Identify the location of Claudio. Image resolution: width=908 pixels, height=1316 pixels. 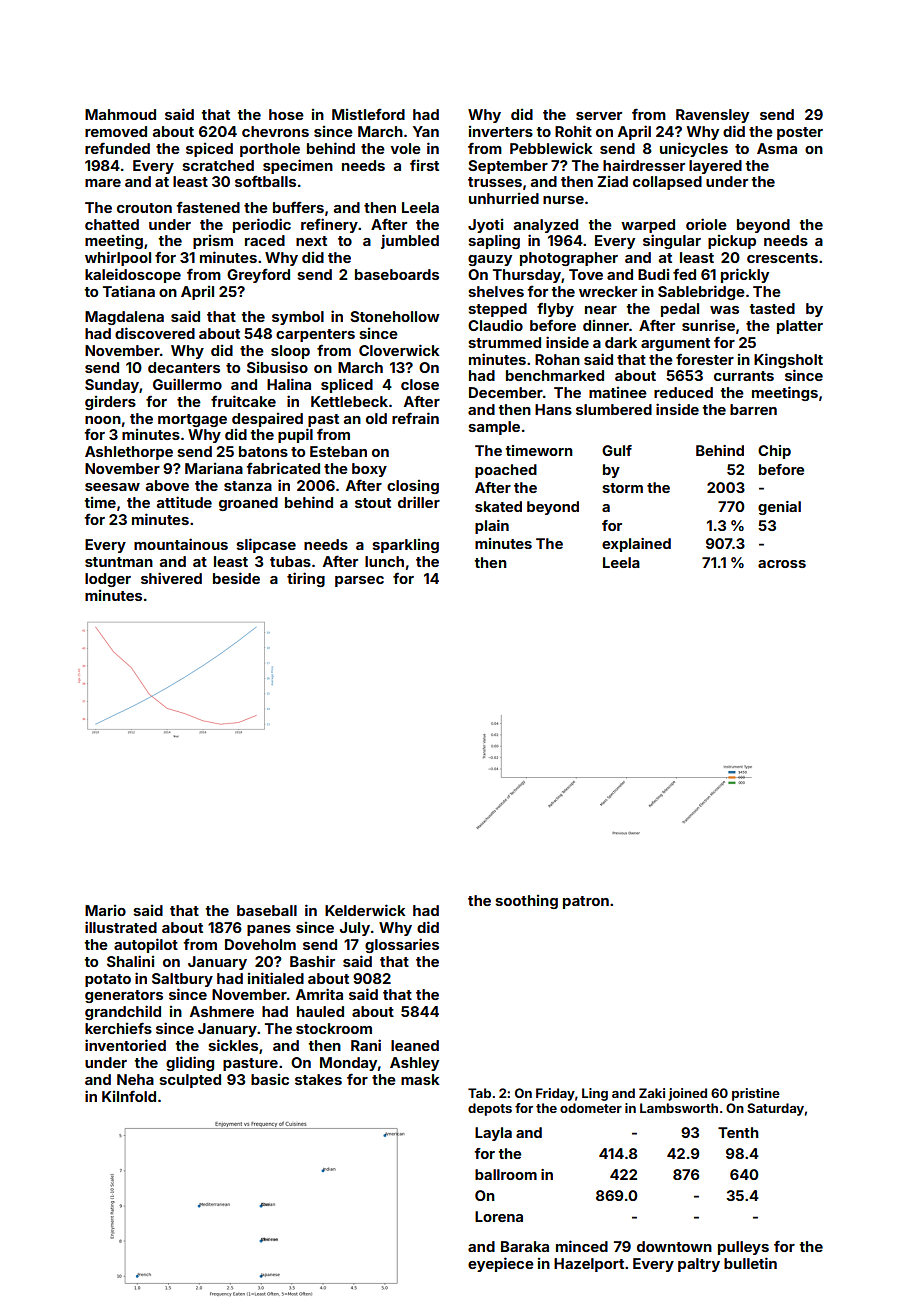
(495, 325).
